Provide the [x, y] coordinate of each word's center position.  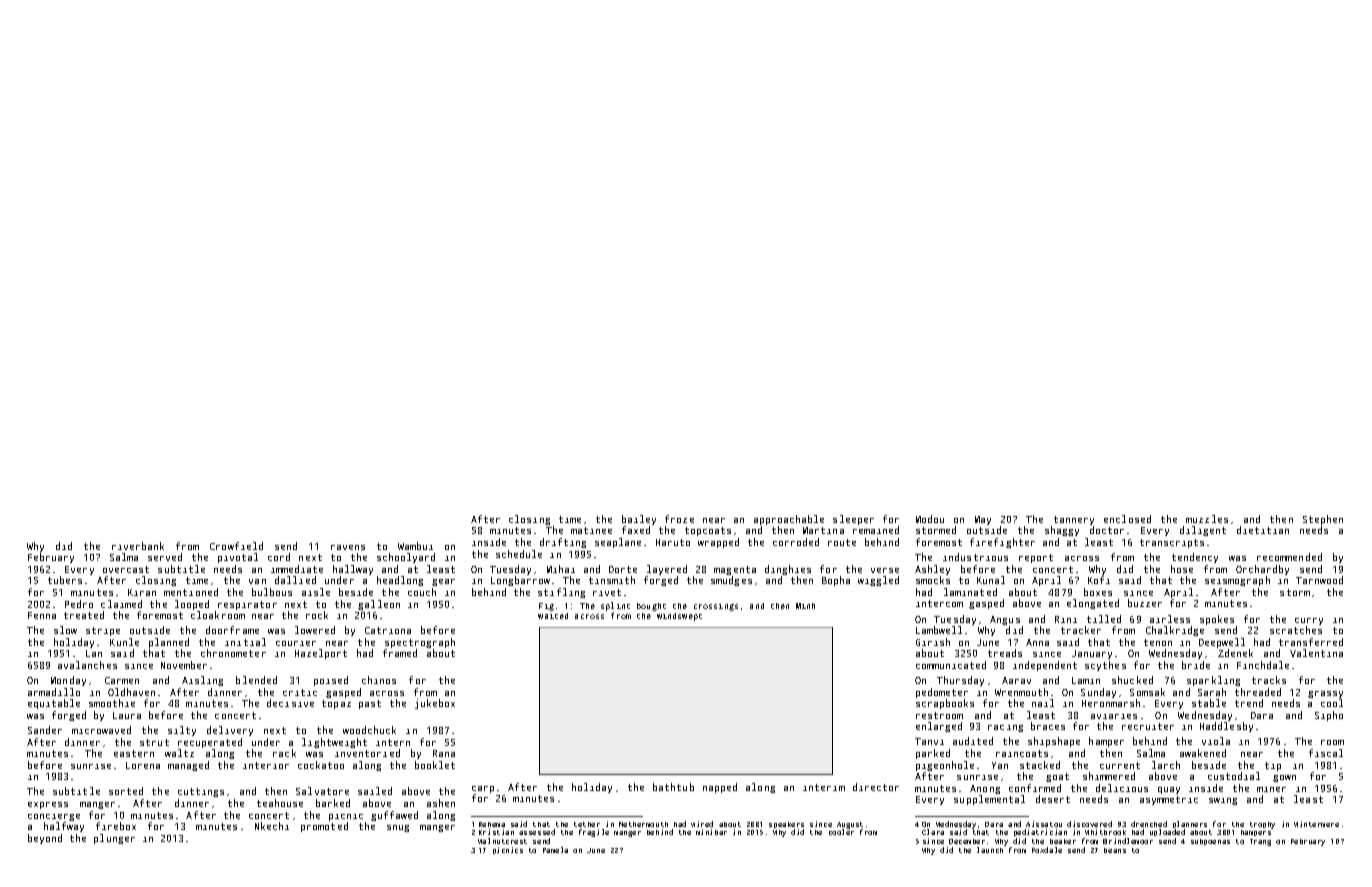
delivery [230, 731]
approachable [789, 521]
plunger [114, 839]
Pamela [555, 850]
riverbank [138, 546]
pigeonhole [945, 766]
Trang [1260, 842]
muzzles [1207, 519]
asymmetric [1169, 800]
